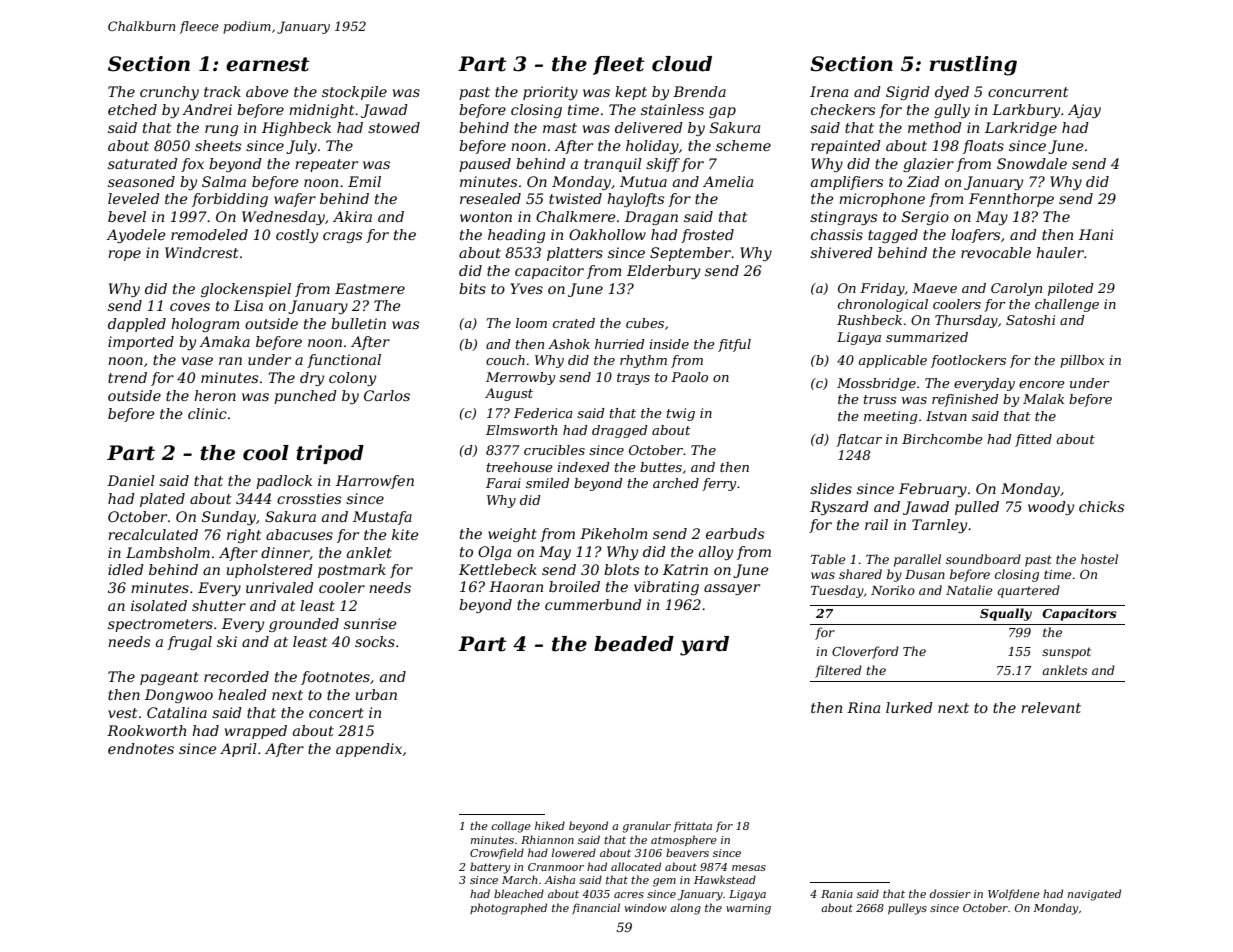 This screenshot has width=1233, height=952. I want to click on stingrays, so click(843, 218).
